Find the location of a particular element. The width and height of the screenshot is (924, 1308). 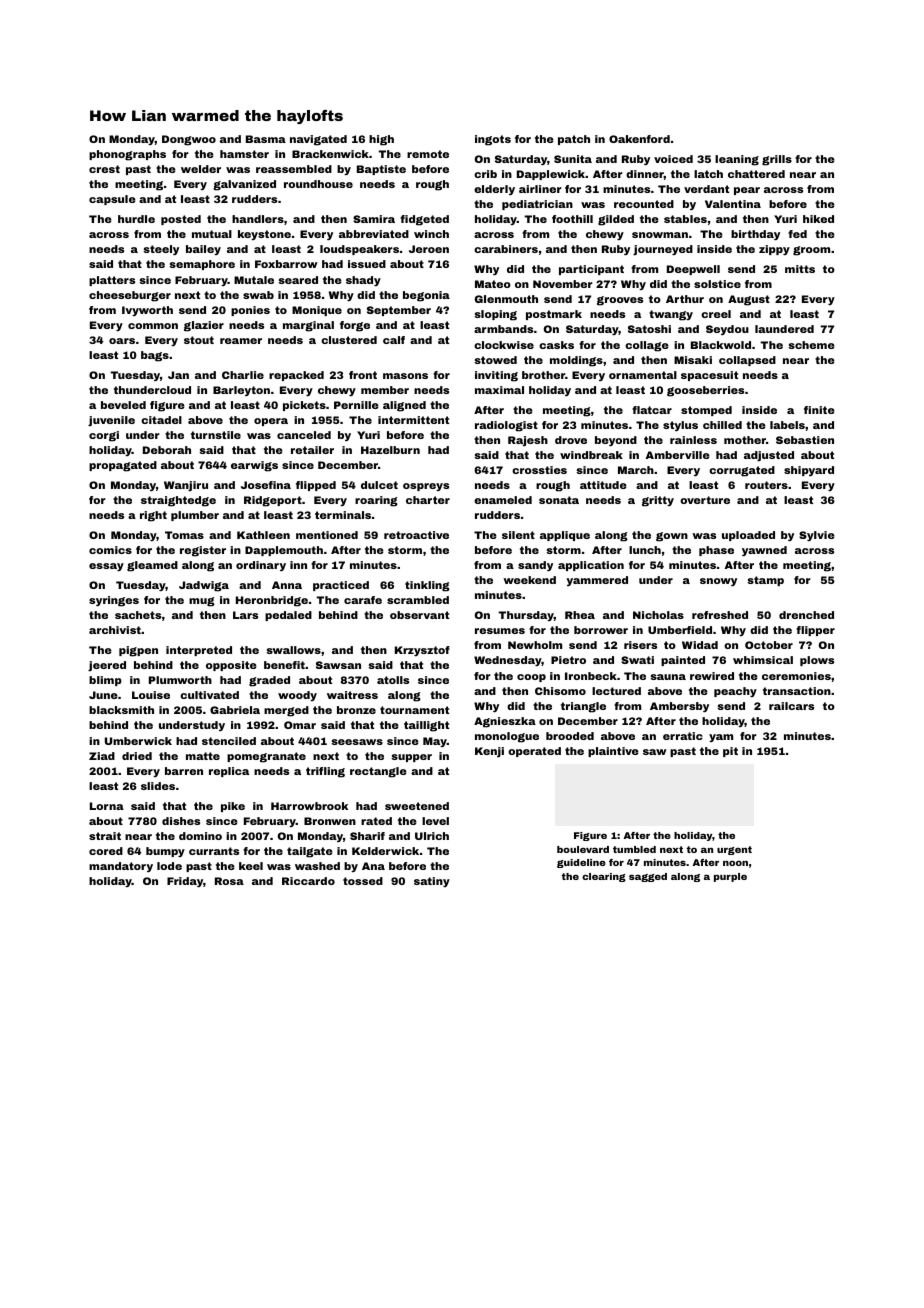

Wanjiru is located at coordinates (186, 486).
